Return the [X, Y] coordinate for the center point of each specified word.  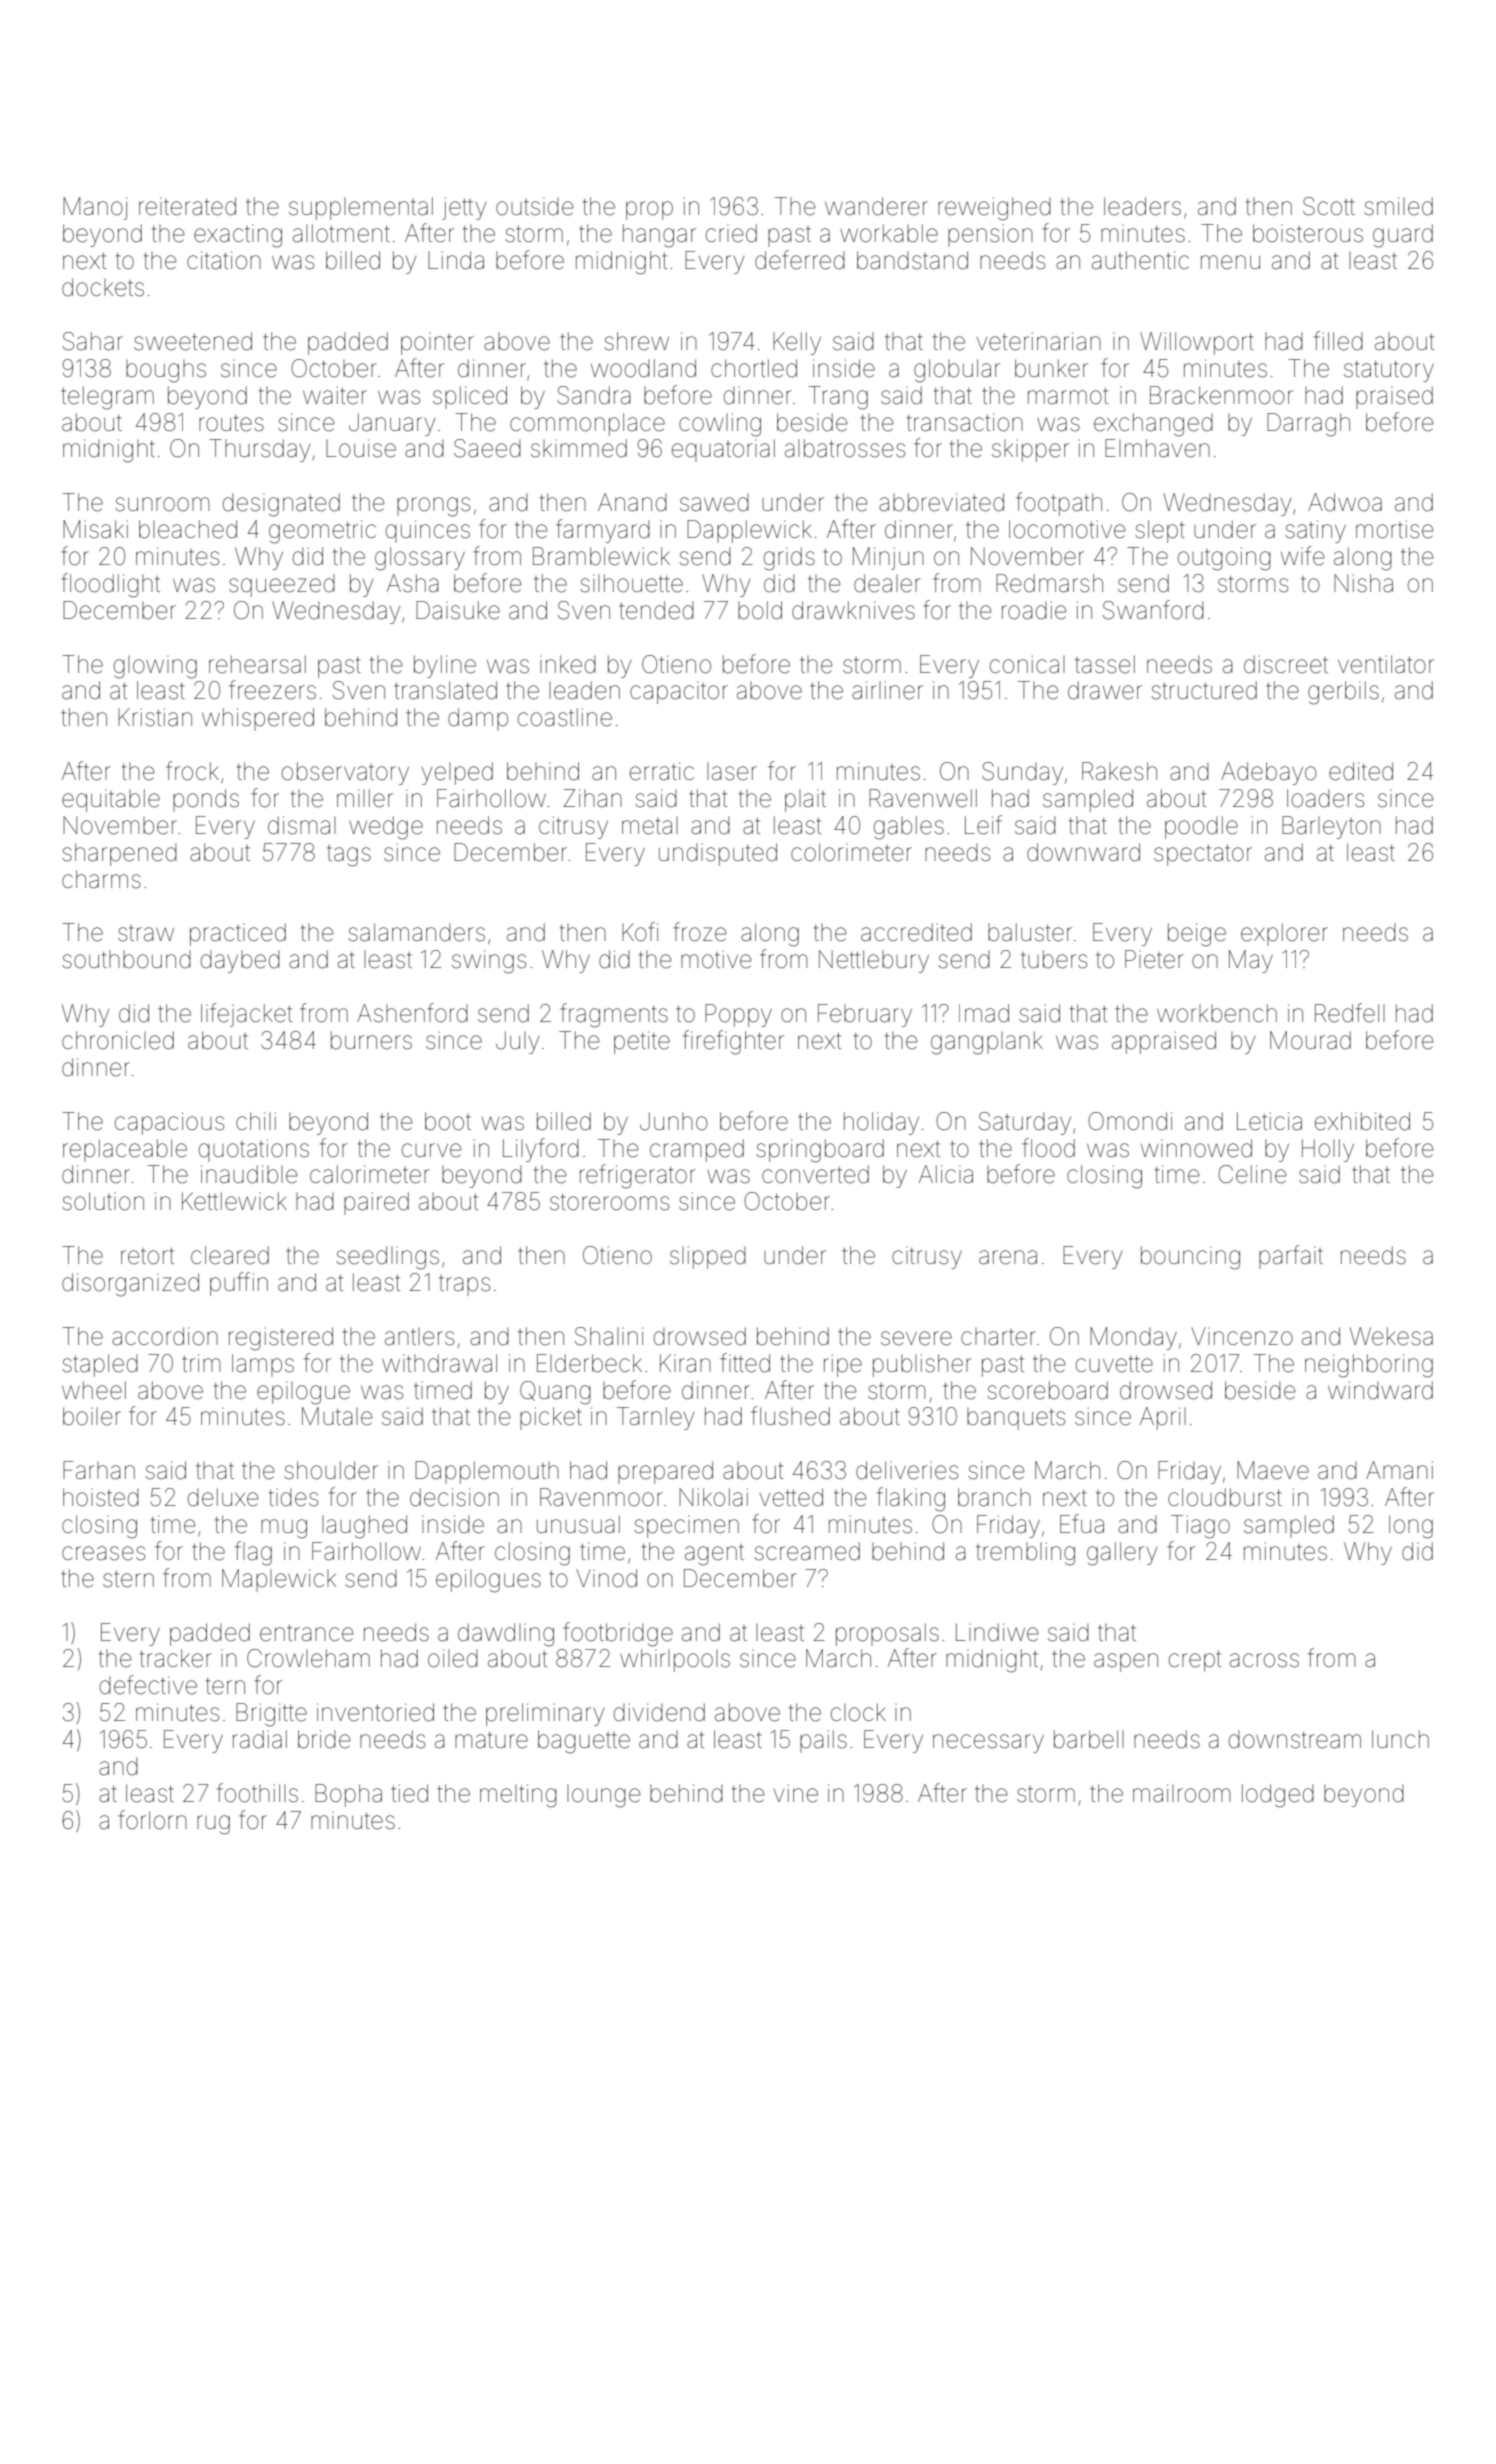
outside [535, 206]
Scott [1329, 206]
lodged [1278, 1796]
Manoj [95, 208]
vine [796, 1793]
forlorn [152, 1820]
